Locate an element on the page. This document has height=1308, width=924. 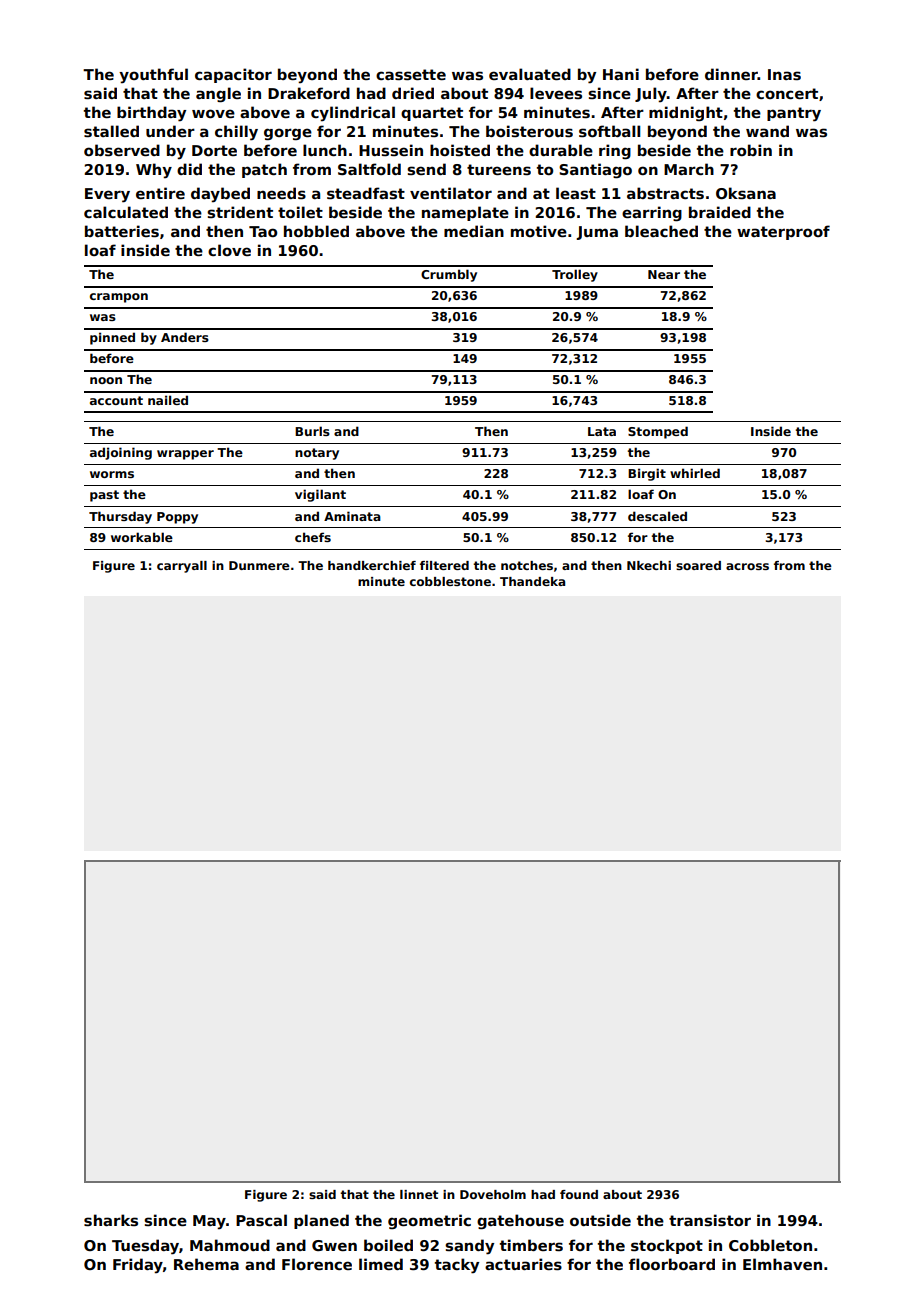
Why is located at coordinates (154, 171).
